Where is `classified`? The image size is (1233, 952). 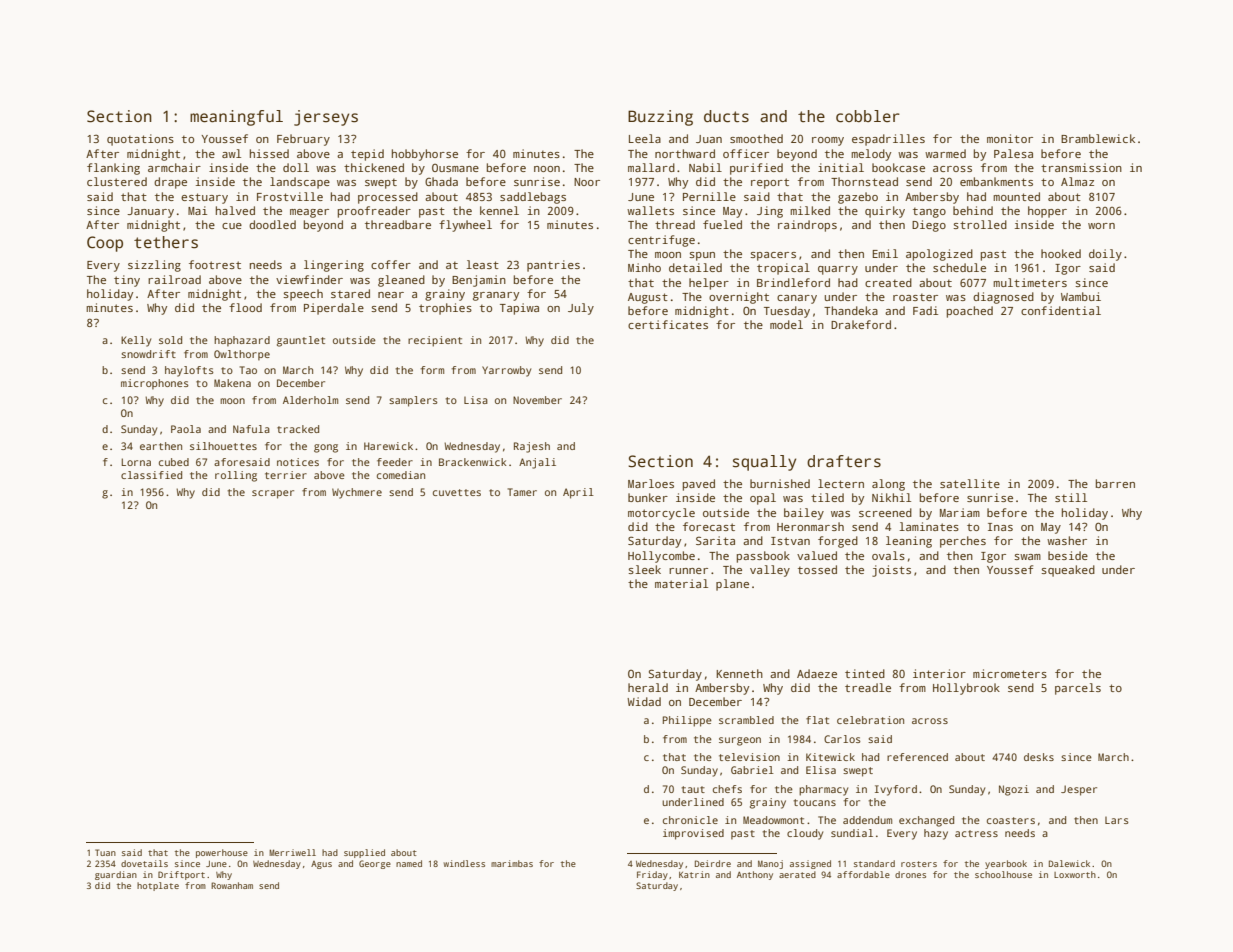 classified is located at coordinates (151, 475).
